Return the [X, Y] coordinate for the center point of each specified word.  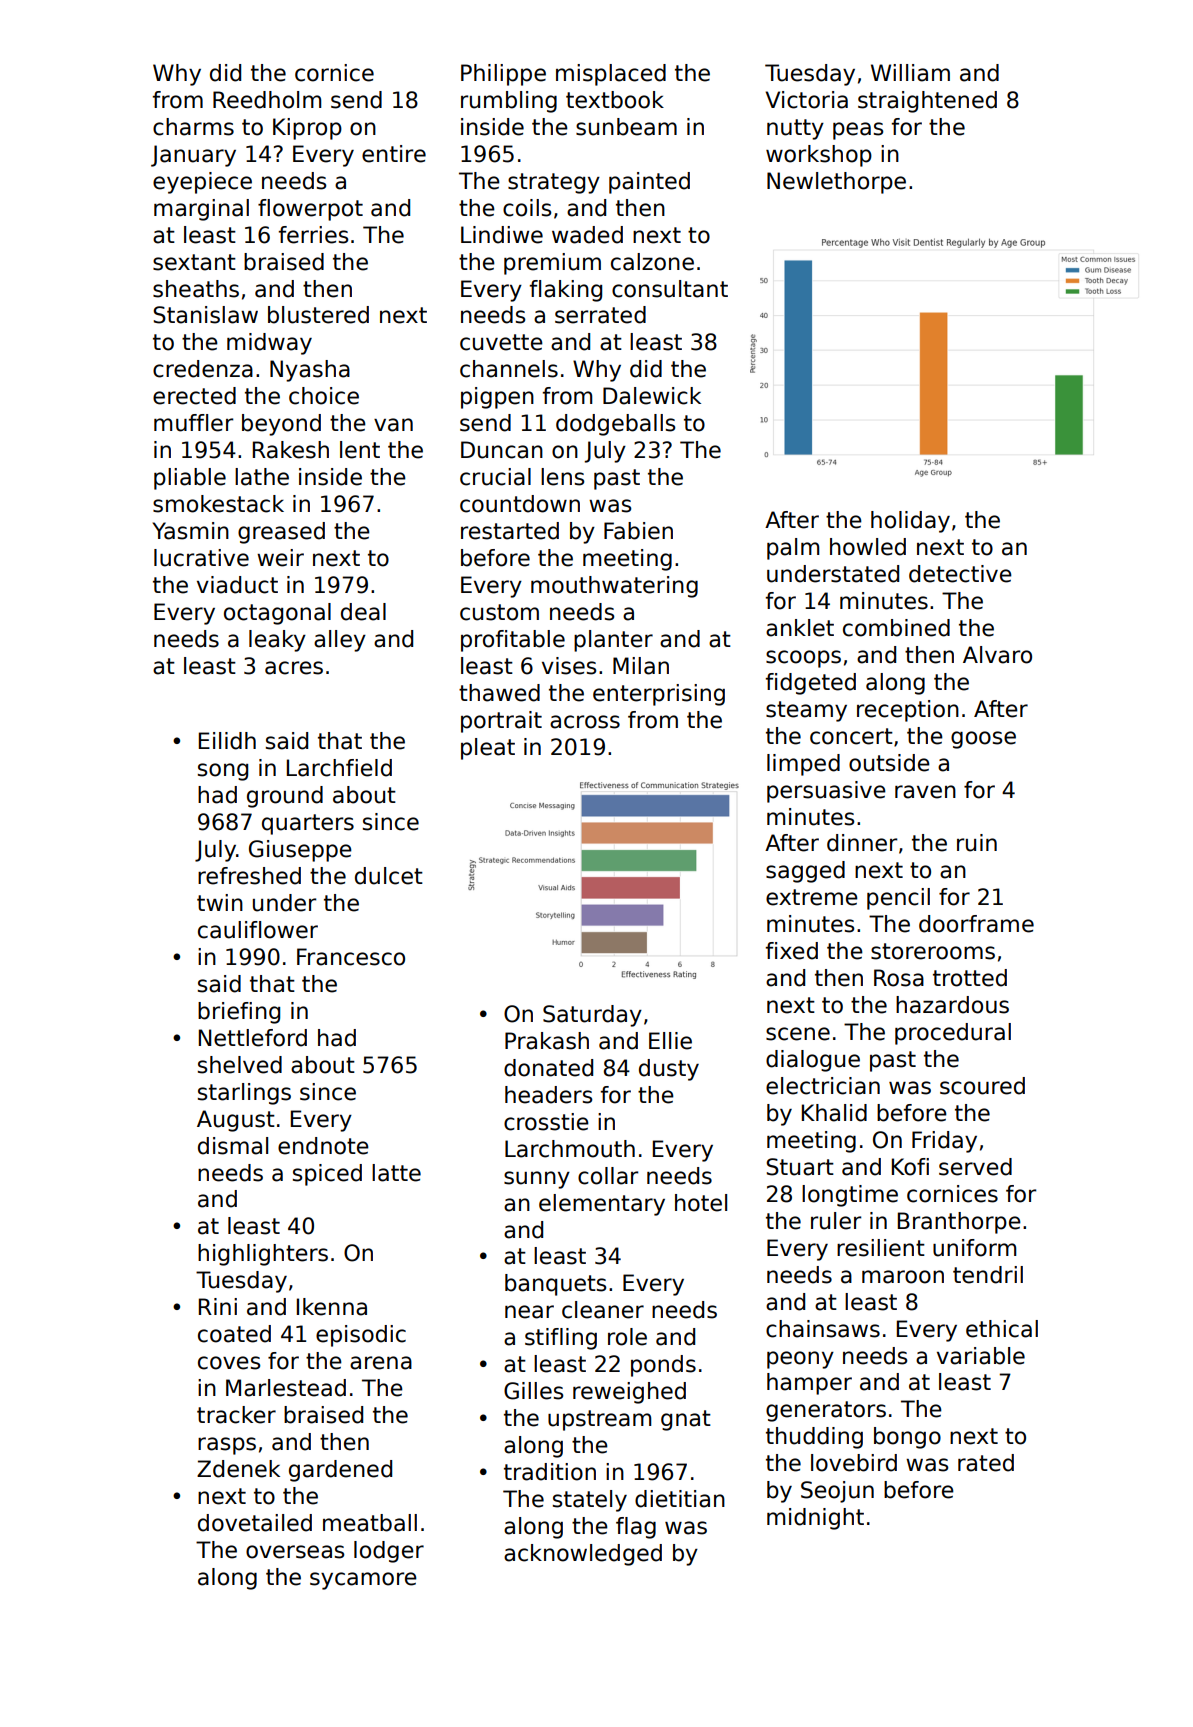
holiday [910, 522]
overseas [295, 1552]
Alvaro [997, 655]
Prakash [547, 1041]
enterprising [659, 695]
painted [649, 183]
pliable [190, 479]
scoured [982, 1086]
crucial [495, 477]
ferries [313, 235]
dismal [233, 1146]
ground [285, 797]
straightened [927, 102]
